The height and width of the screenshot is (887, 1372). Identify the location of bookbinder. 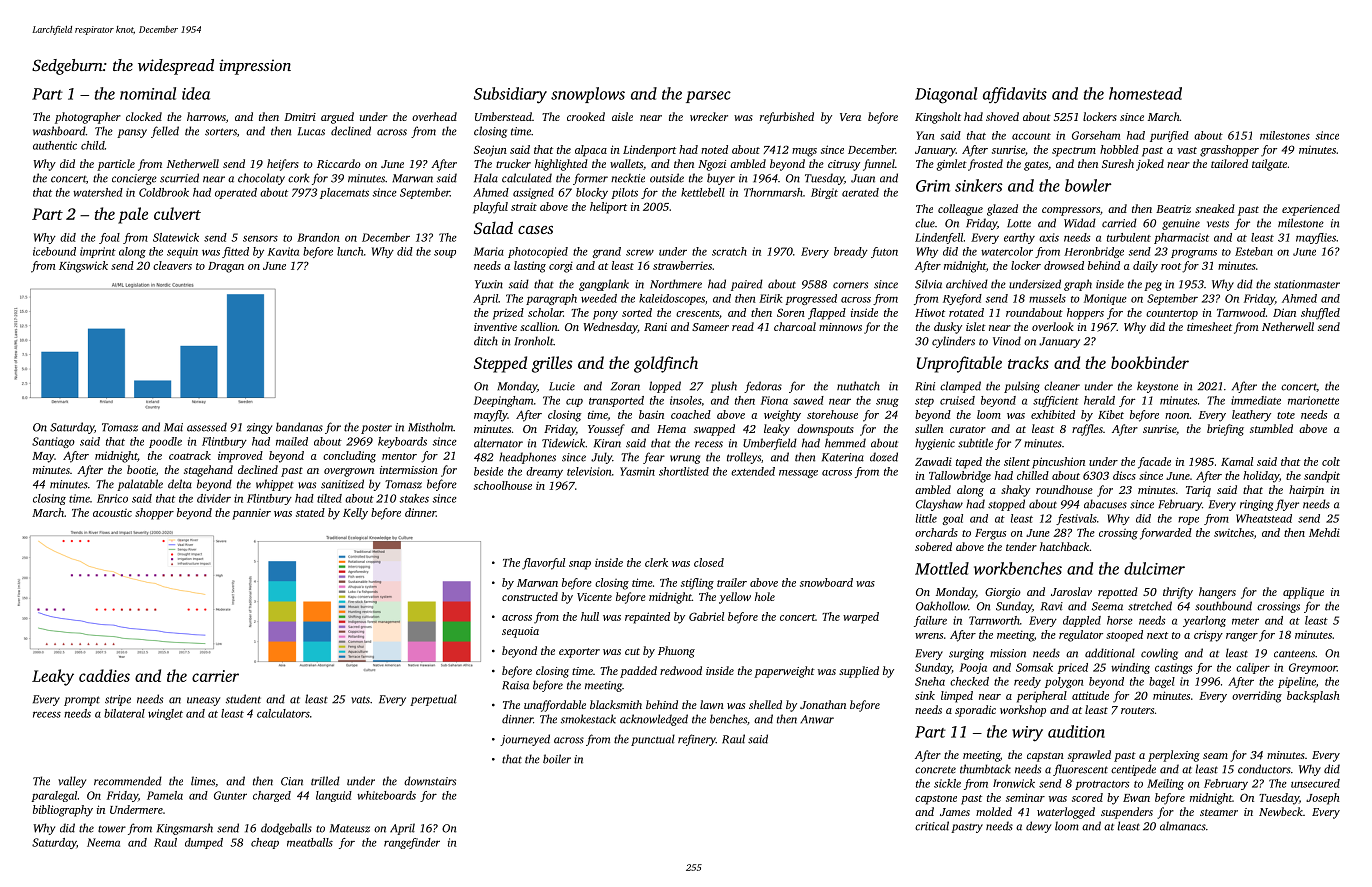
(1150, 362).
